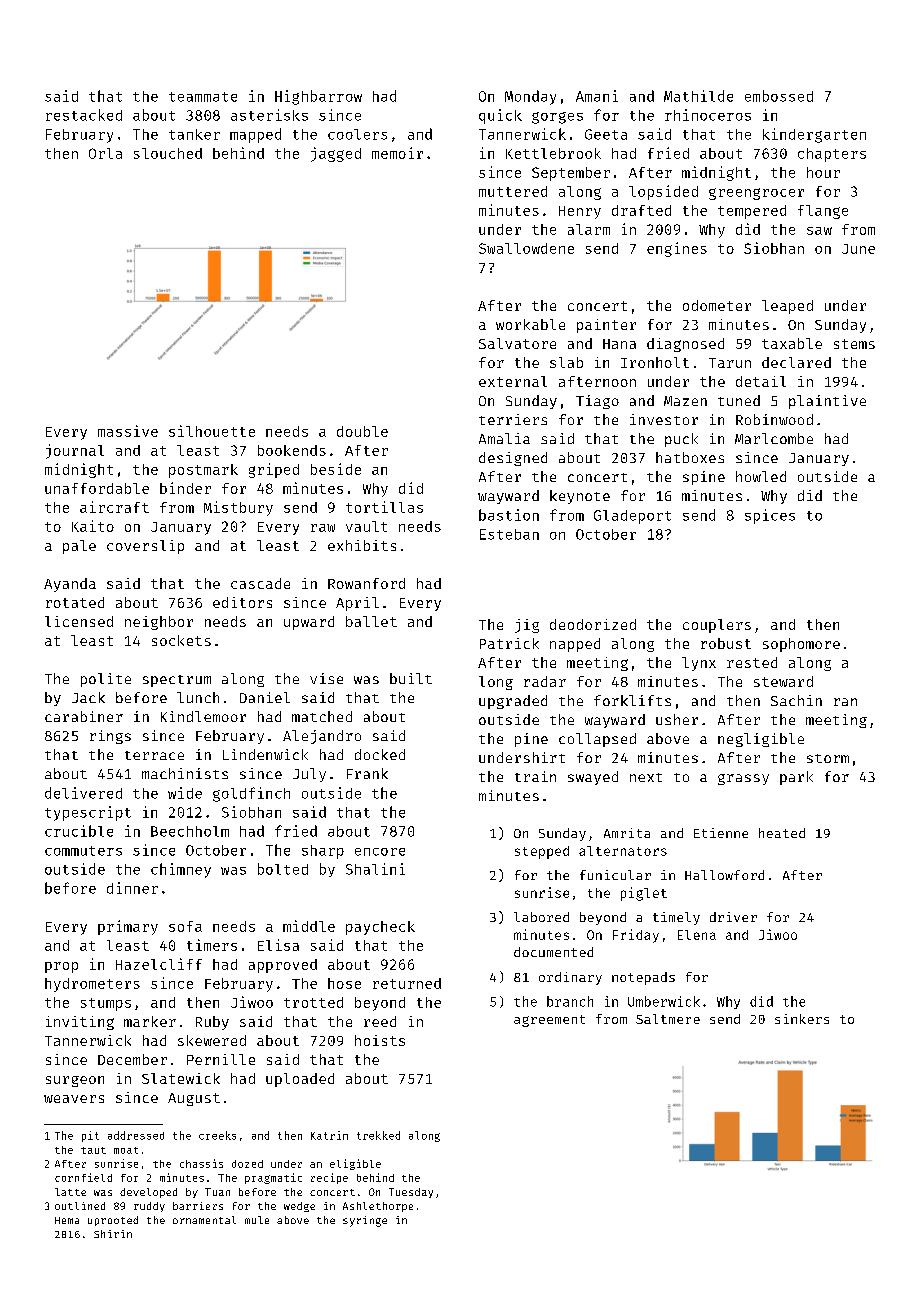 The image size is (924, 1308). I want to click on Kettlebrook, so click(553, 153).
